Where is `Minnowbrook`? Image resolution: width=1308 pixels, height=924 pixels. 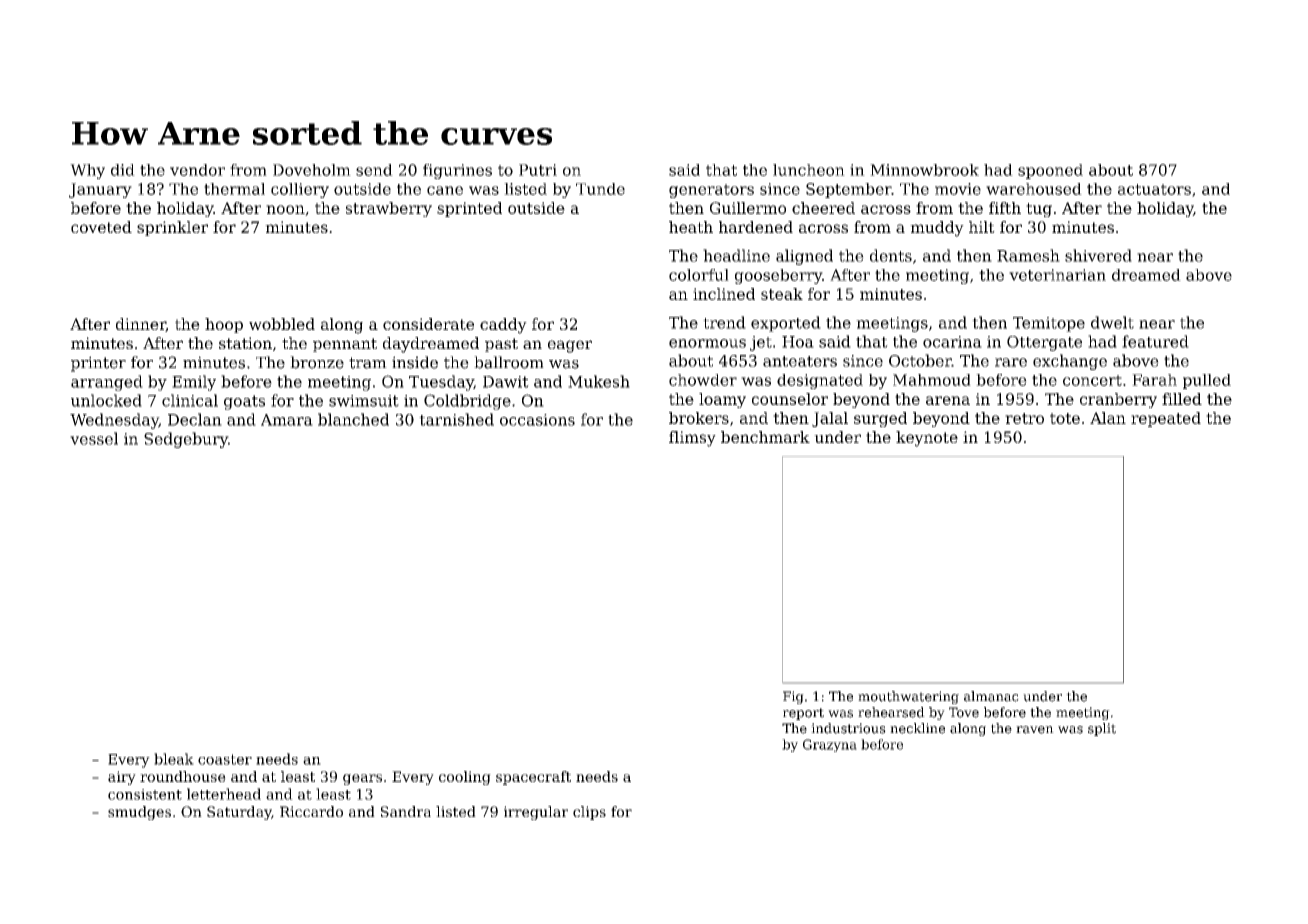
Minnowbrook is located at coordinates (924, 170).
